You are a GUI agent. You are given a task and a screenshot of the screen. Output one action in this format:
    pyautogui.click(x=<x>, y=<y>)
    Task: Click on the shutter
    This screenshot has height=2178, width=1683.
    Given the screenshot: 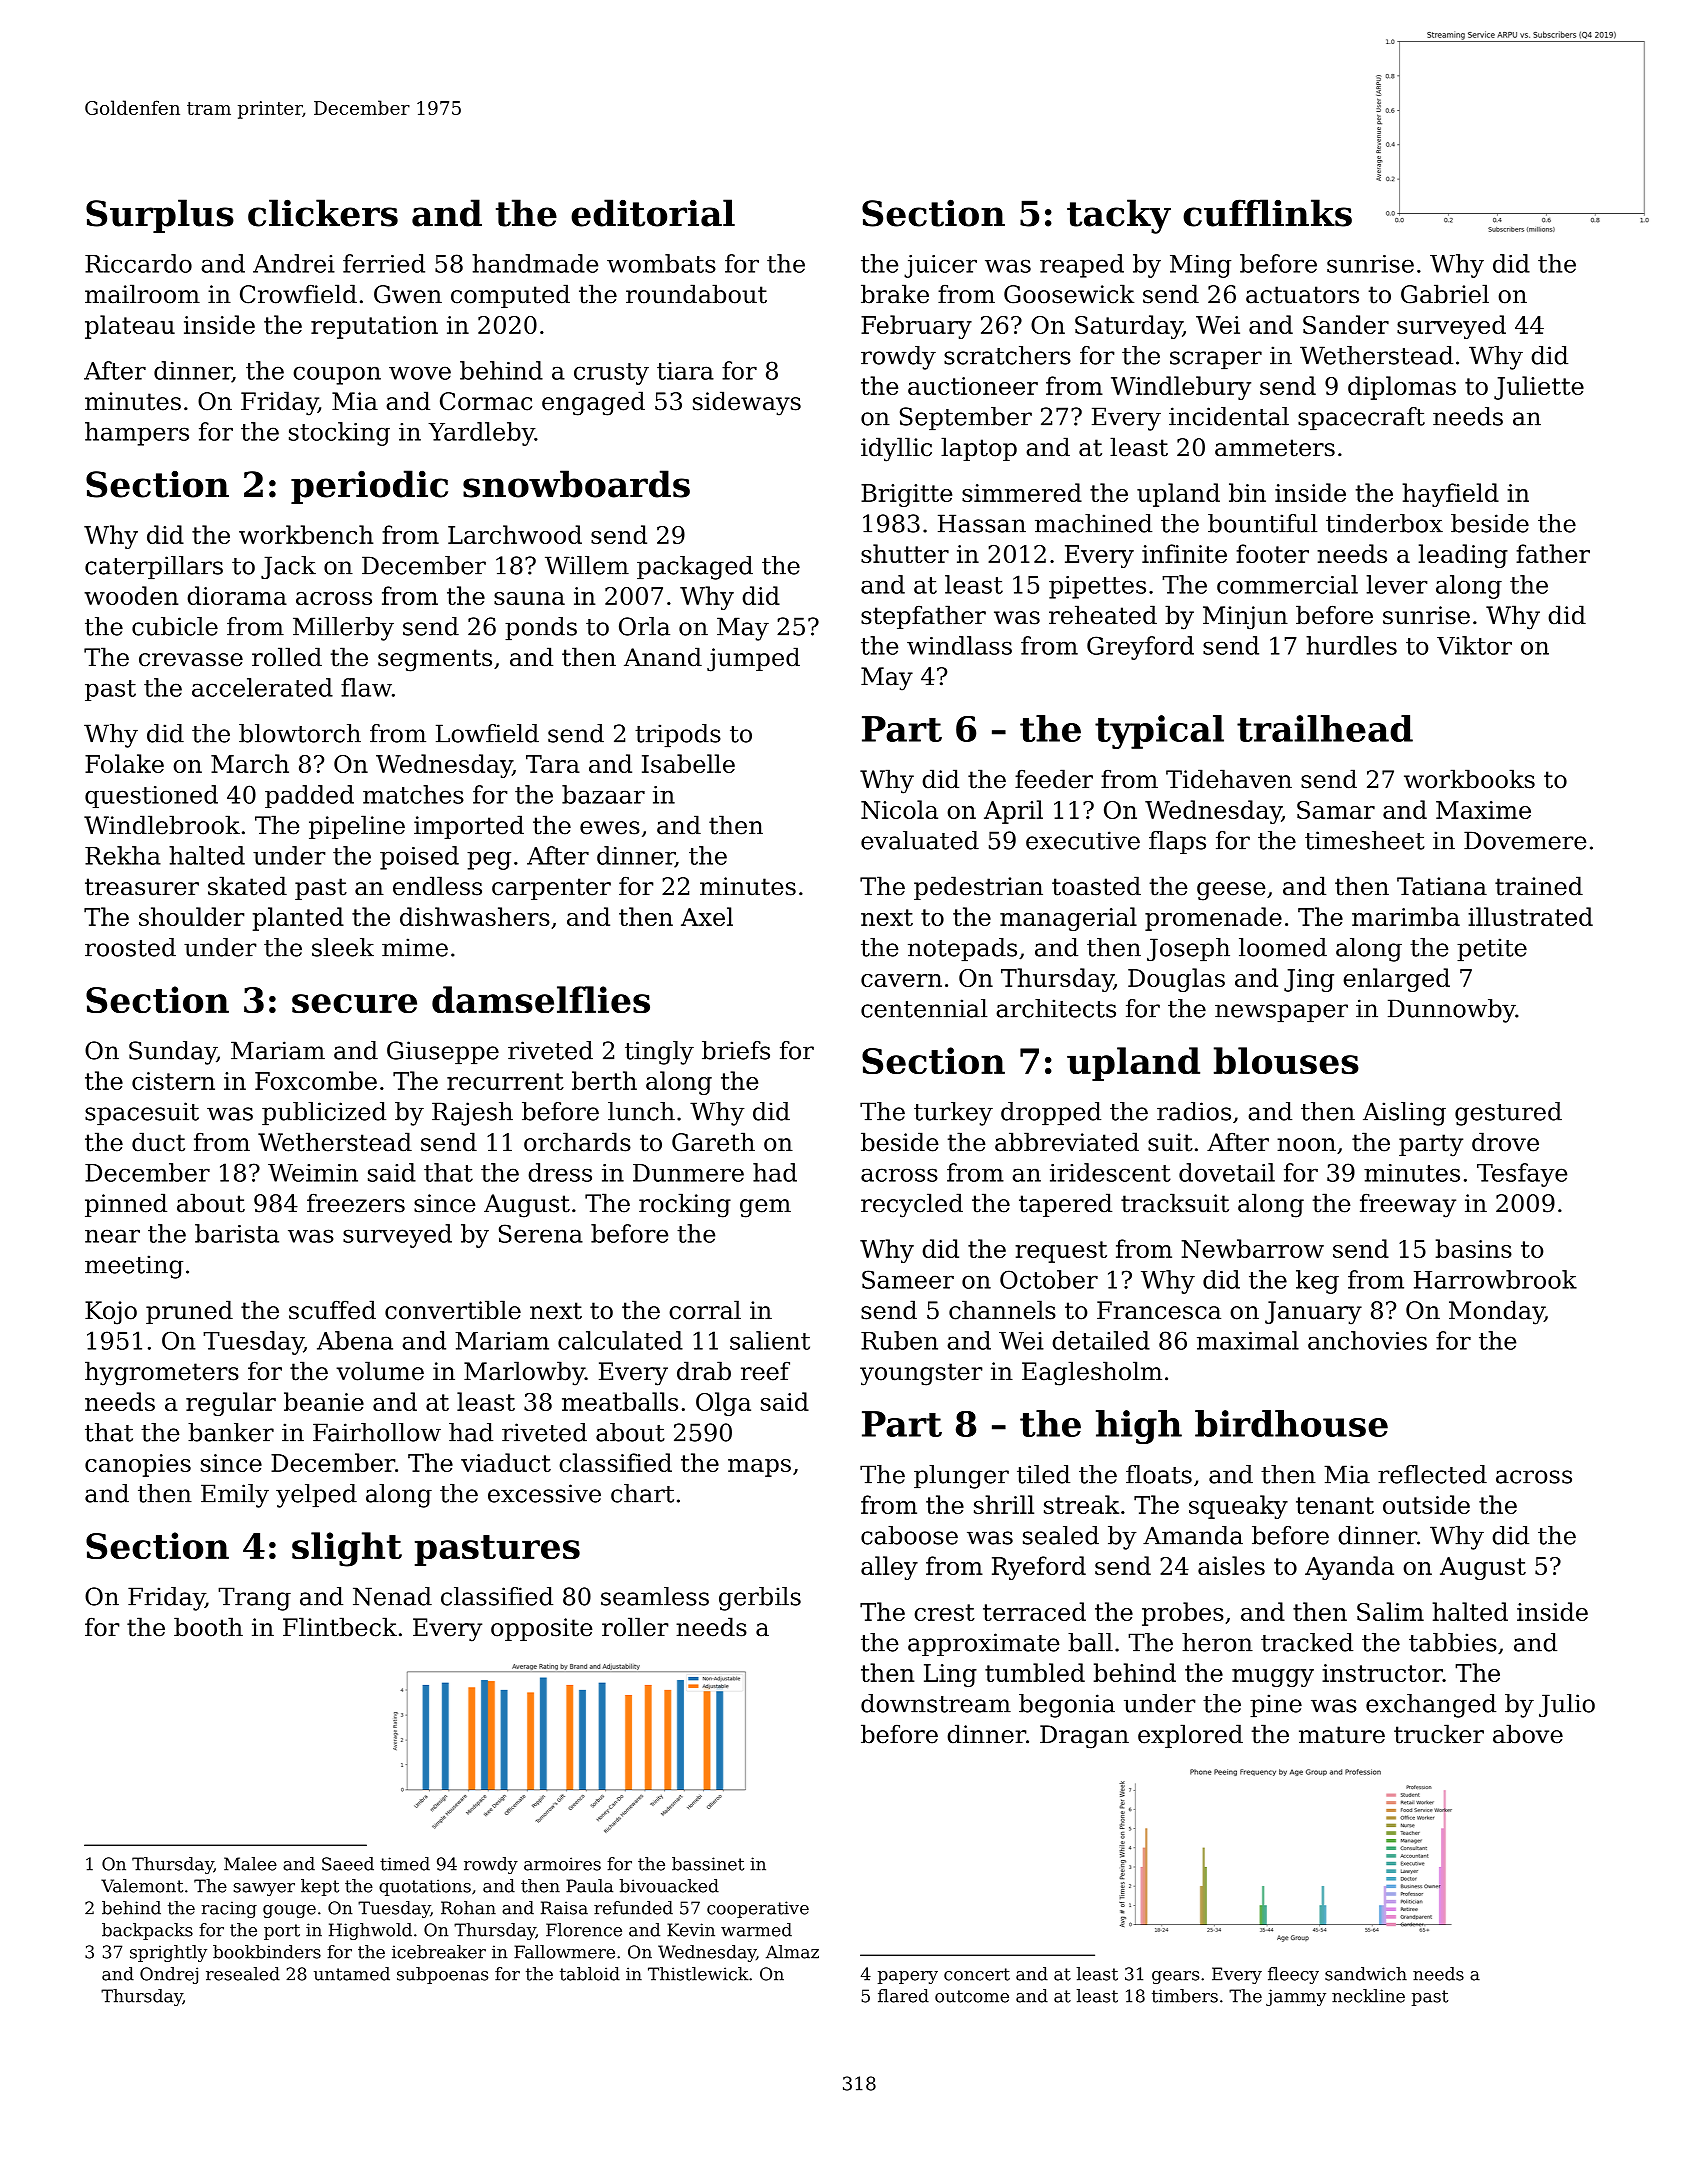 What is the action you would take?
    pyautogui.click(x=905, y=553)
